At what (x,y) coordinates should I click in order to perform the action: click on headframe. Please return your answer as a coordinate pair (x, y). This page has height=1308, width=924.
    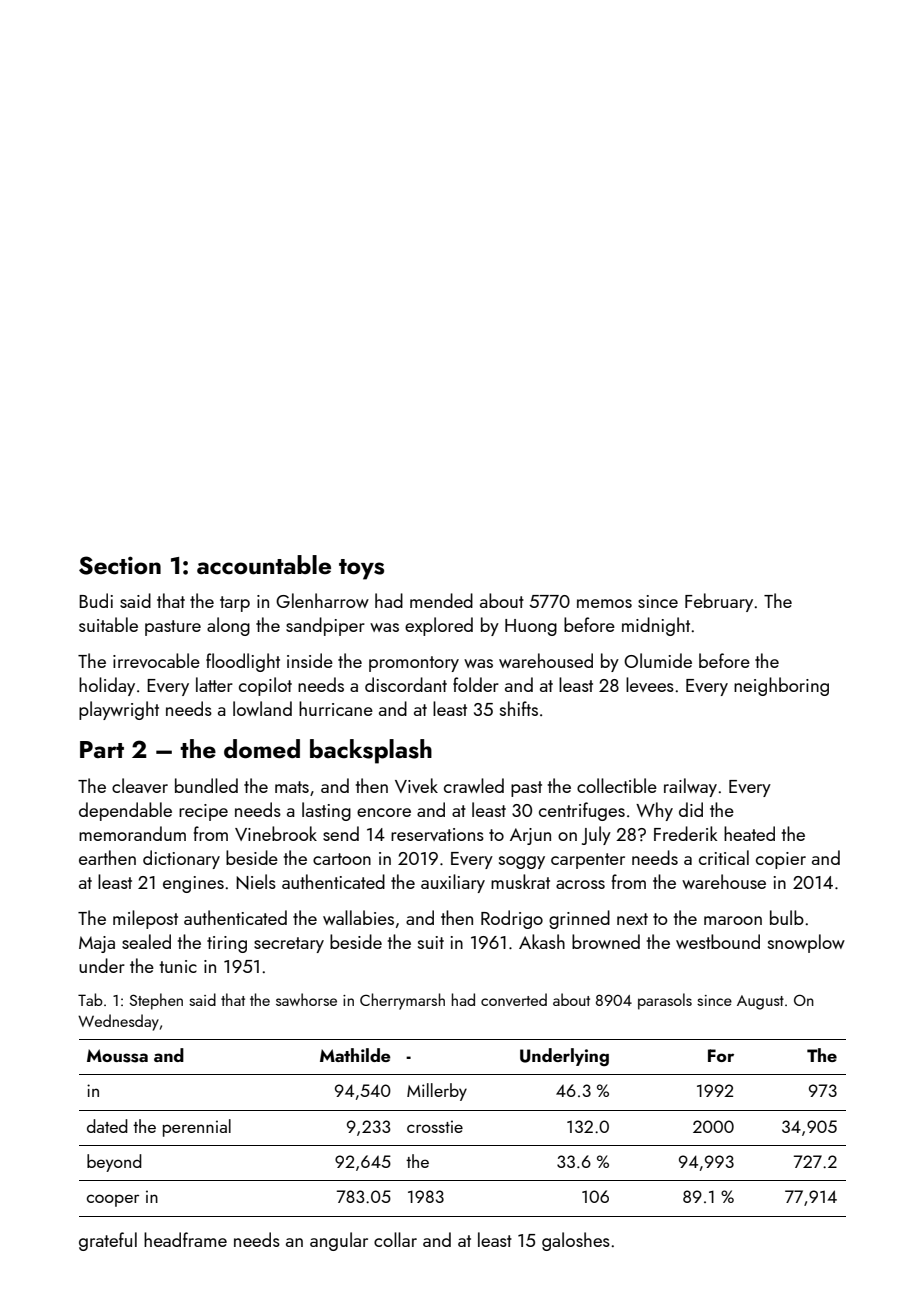
    Looking at the image, I should click on (185, 1239).
